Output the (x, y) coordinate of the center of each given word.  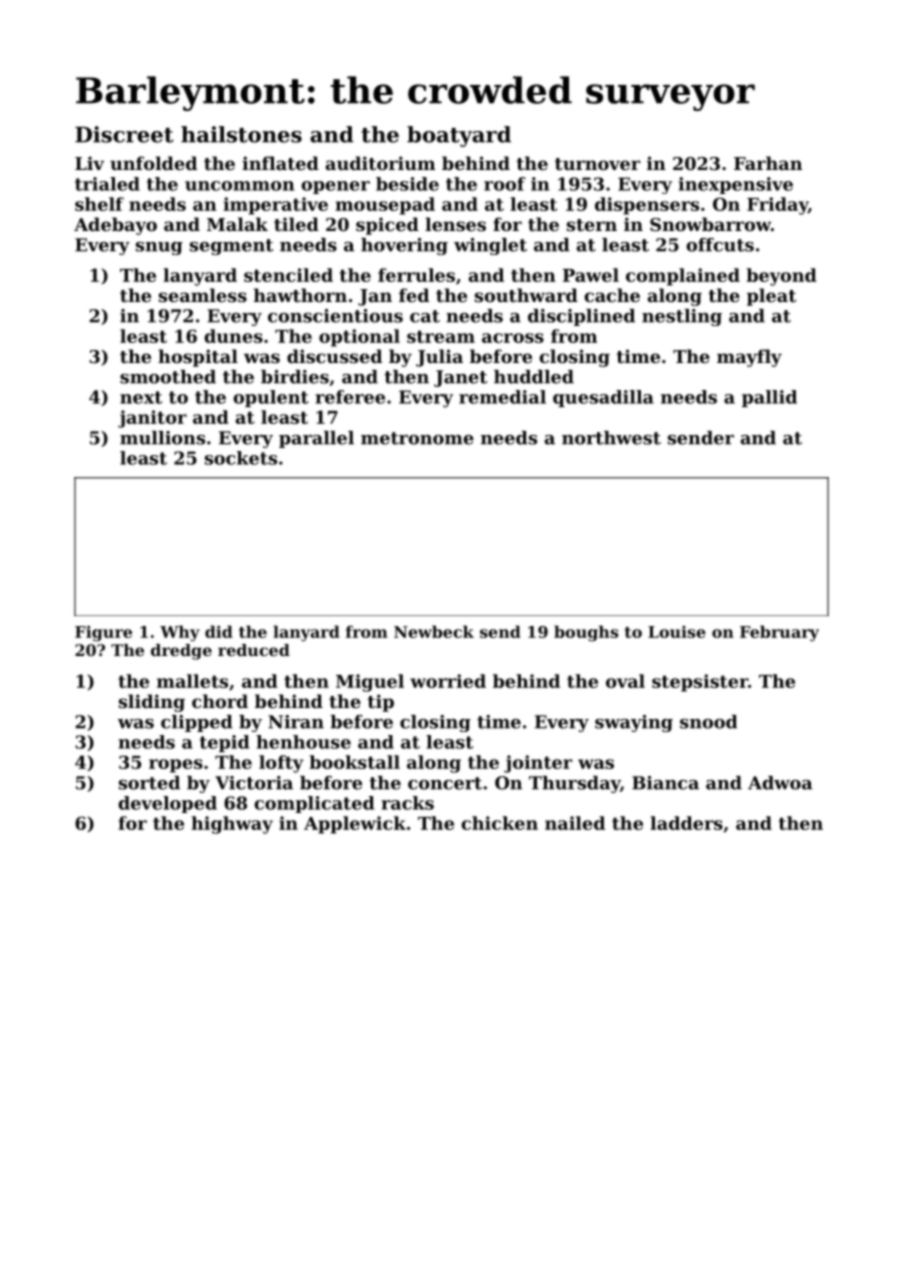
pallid (769, 398)
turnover (597, 164)
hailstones (241, 134)
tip (380, 703)
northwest (611, 438)
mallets (192, 681)
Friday (777, 206)
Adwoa (780, 783)
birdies (295, 377)
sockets (241, 458)
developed (167, 804)
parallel (316, 439)
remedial (502, 397)
